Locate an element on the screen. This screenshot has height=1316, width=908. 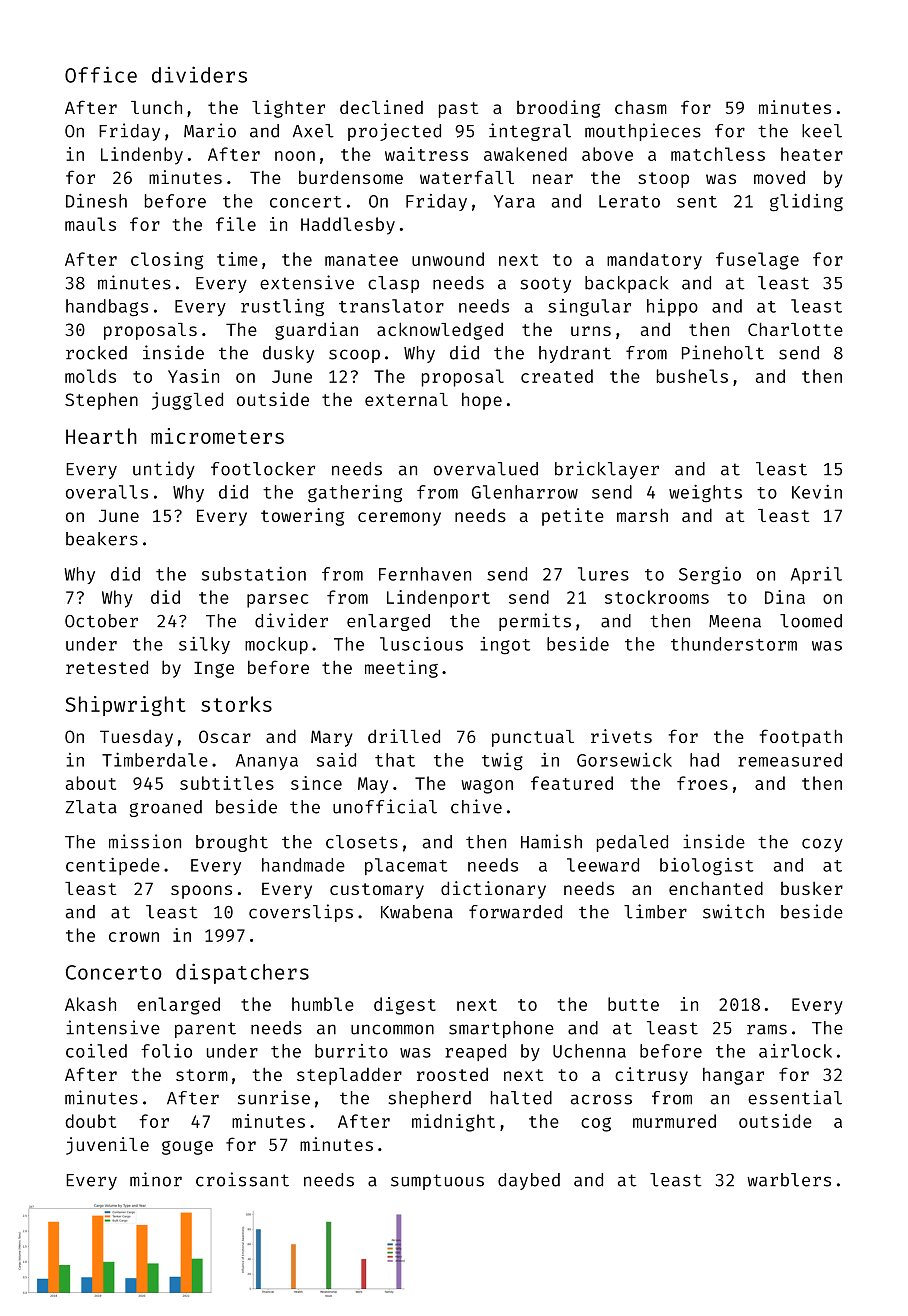
footlocker is located at coordinates (263, 469).
